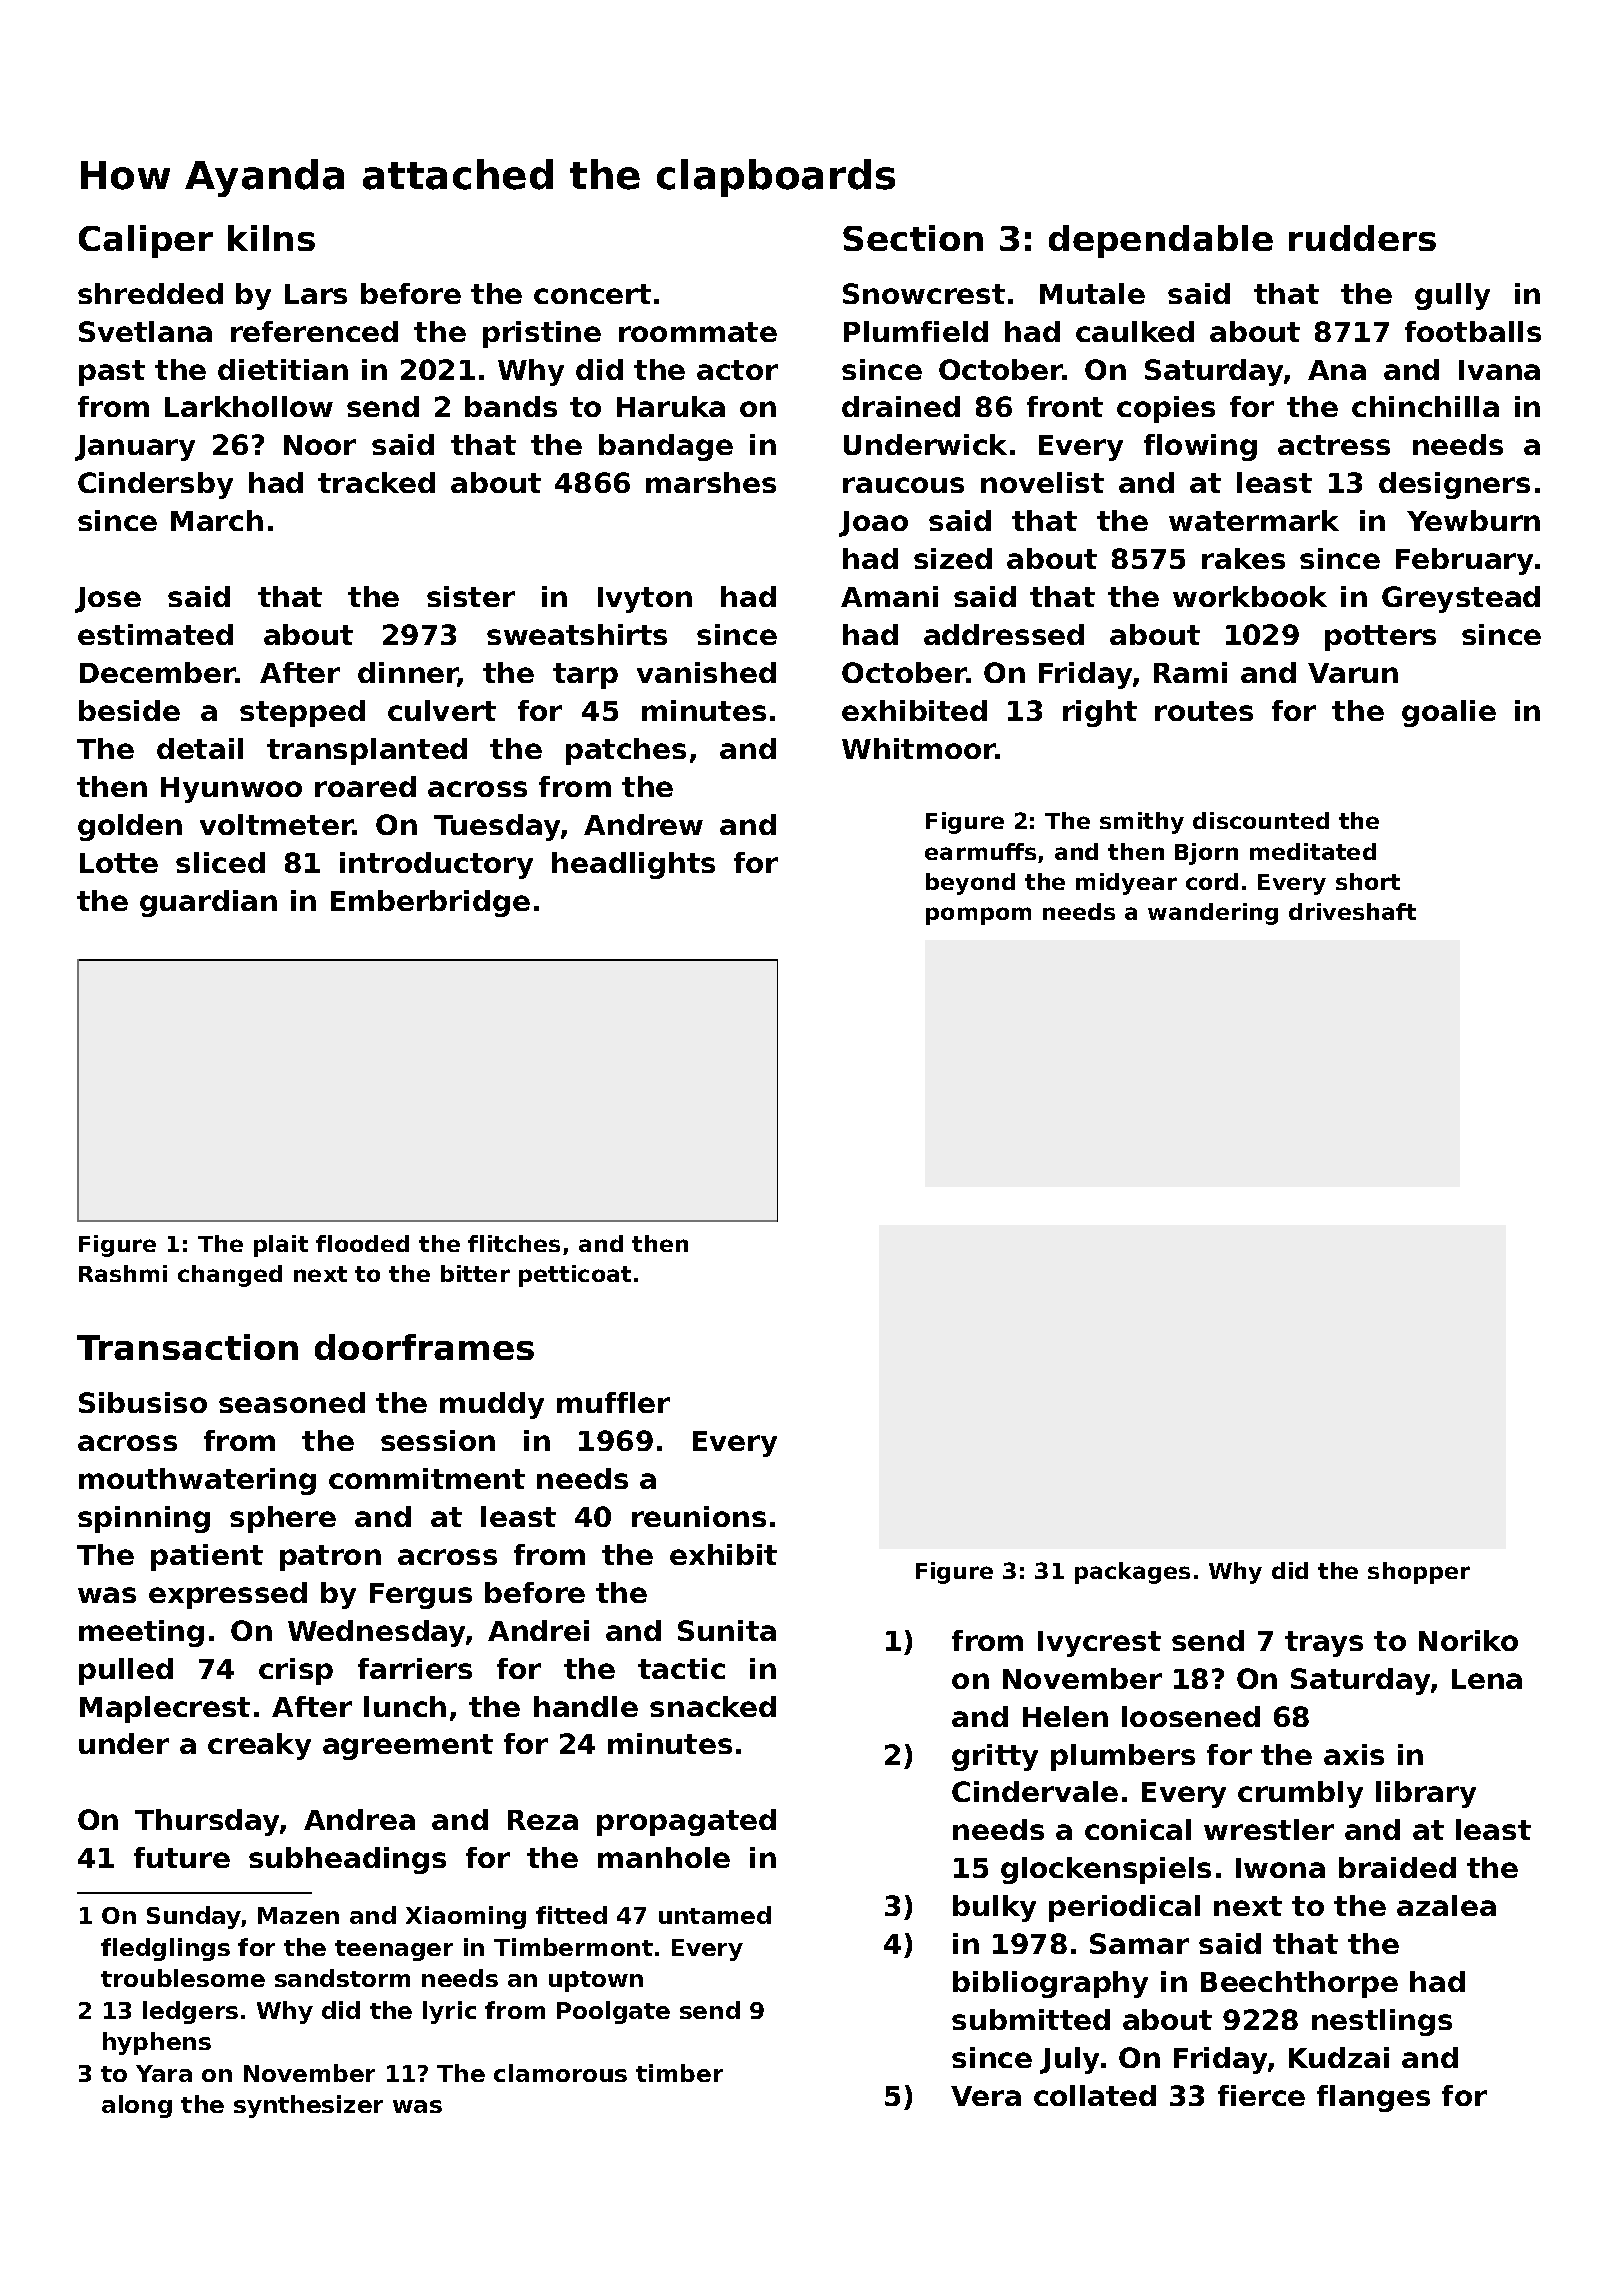  Describe the element at coordinates (664, 1857) in the image. I see `manhole` at that location.
